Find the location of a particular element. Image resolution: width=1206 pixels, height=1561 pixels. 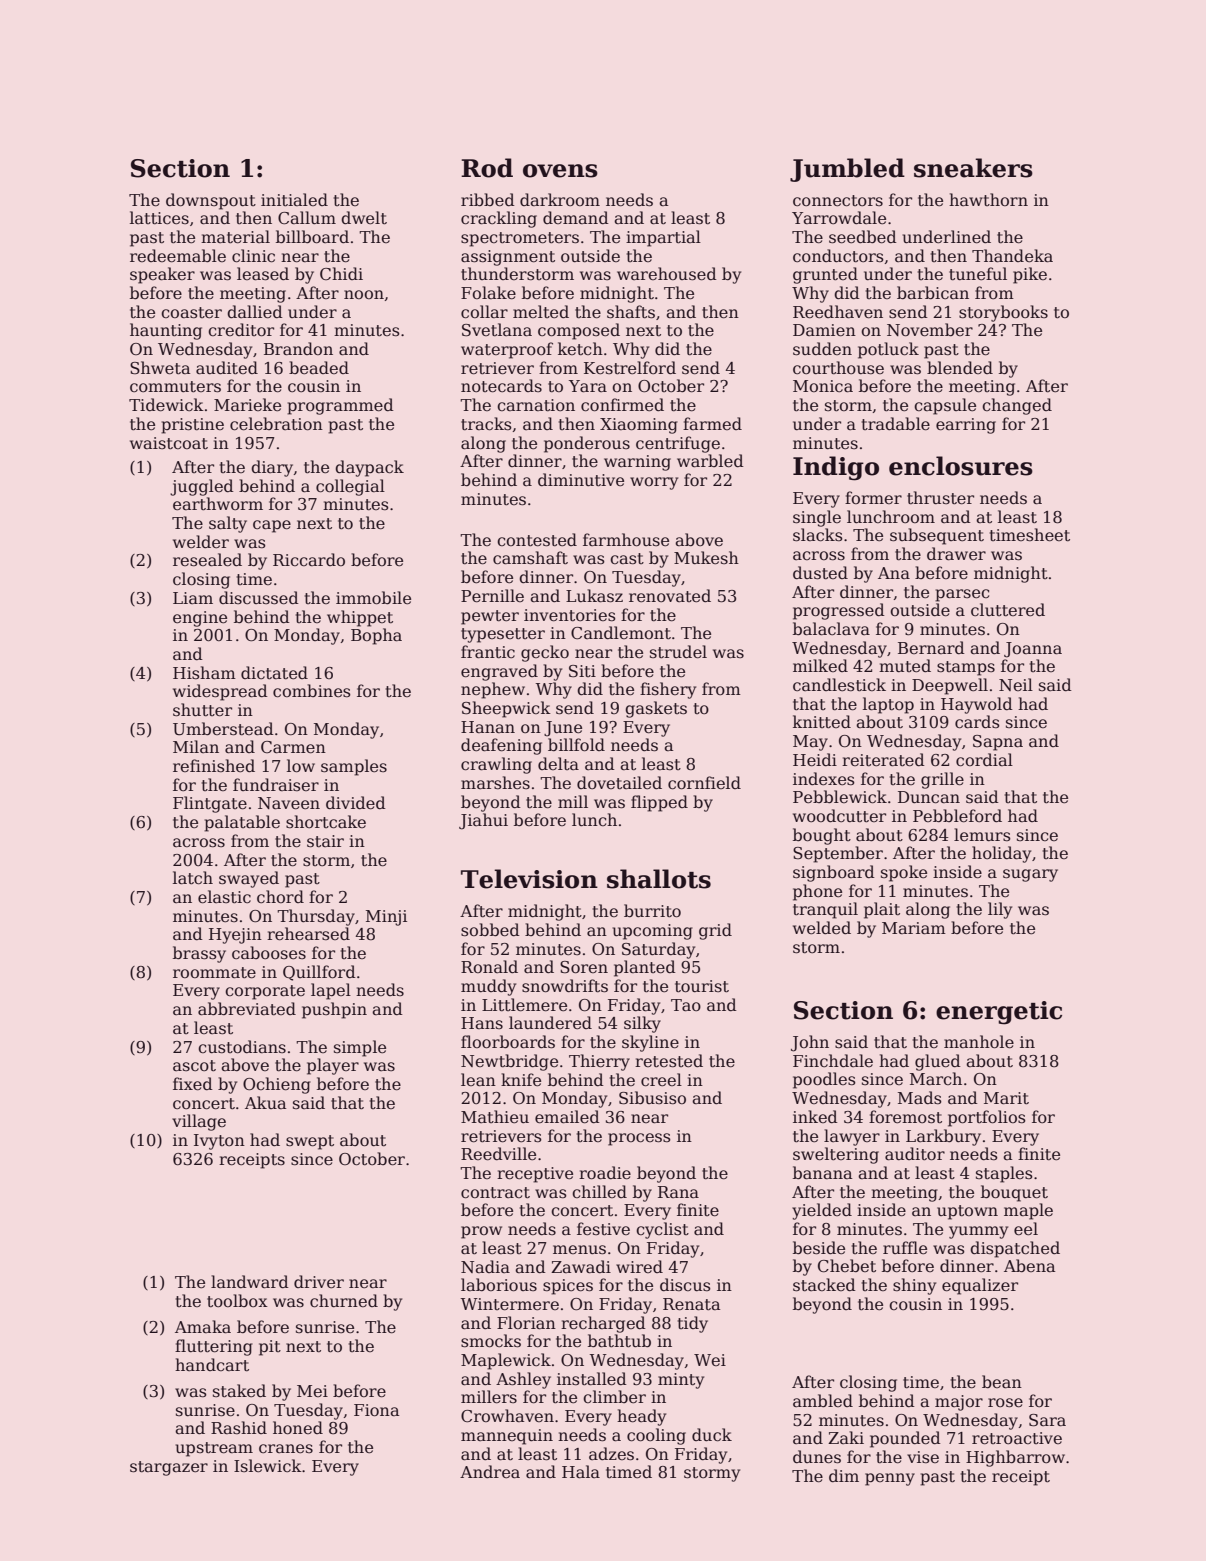

renovated is located at coordinates (670, 596).
